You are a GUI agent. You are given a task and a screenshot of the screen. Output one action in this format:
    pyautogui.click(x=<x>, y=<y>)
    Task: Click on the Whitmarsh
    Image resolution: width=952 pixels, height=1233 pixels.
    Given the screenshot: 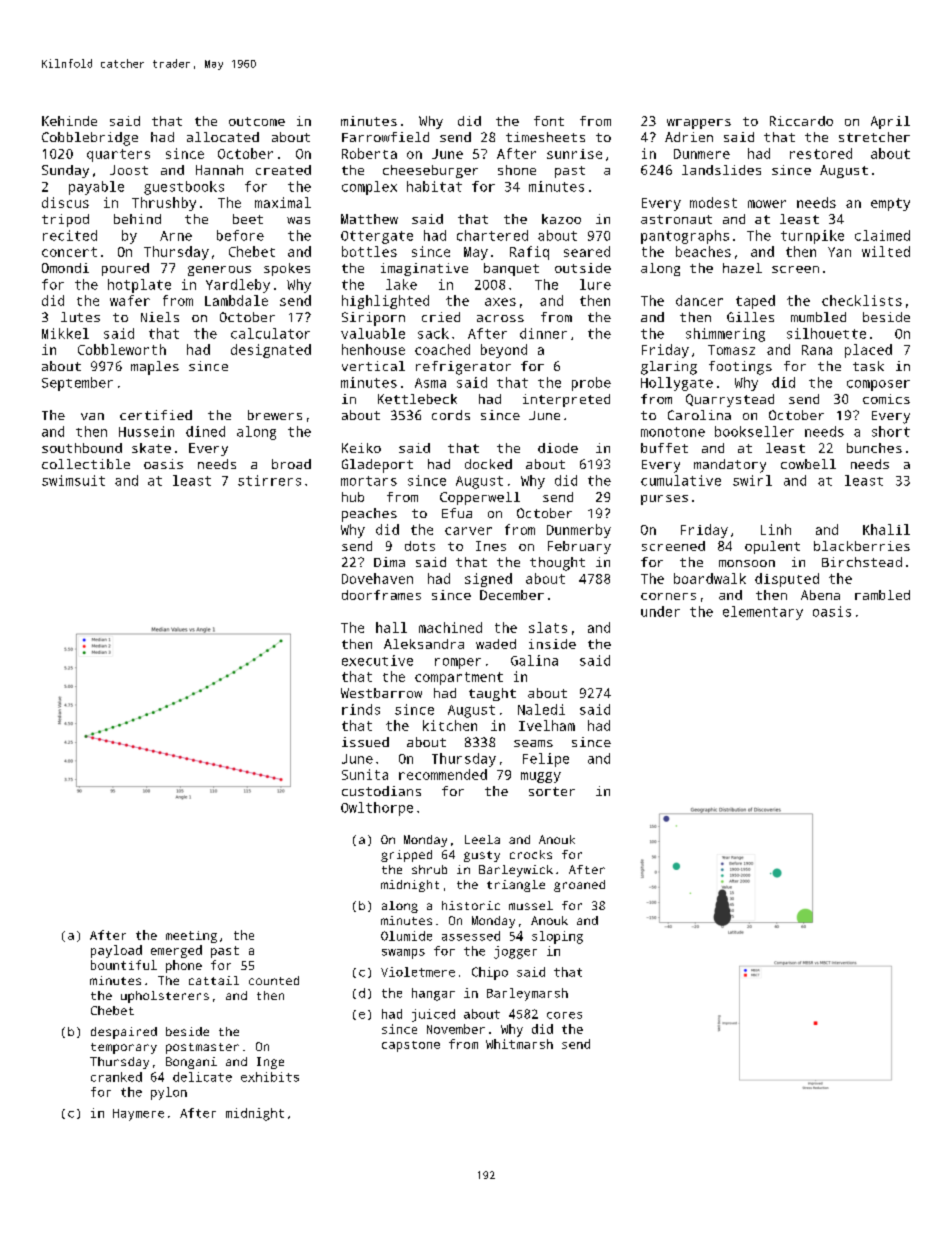 What is the action you would take?
    pyautogui.click(x=519, y=1044)
